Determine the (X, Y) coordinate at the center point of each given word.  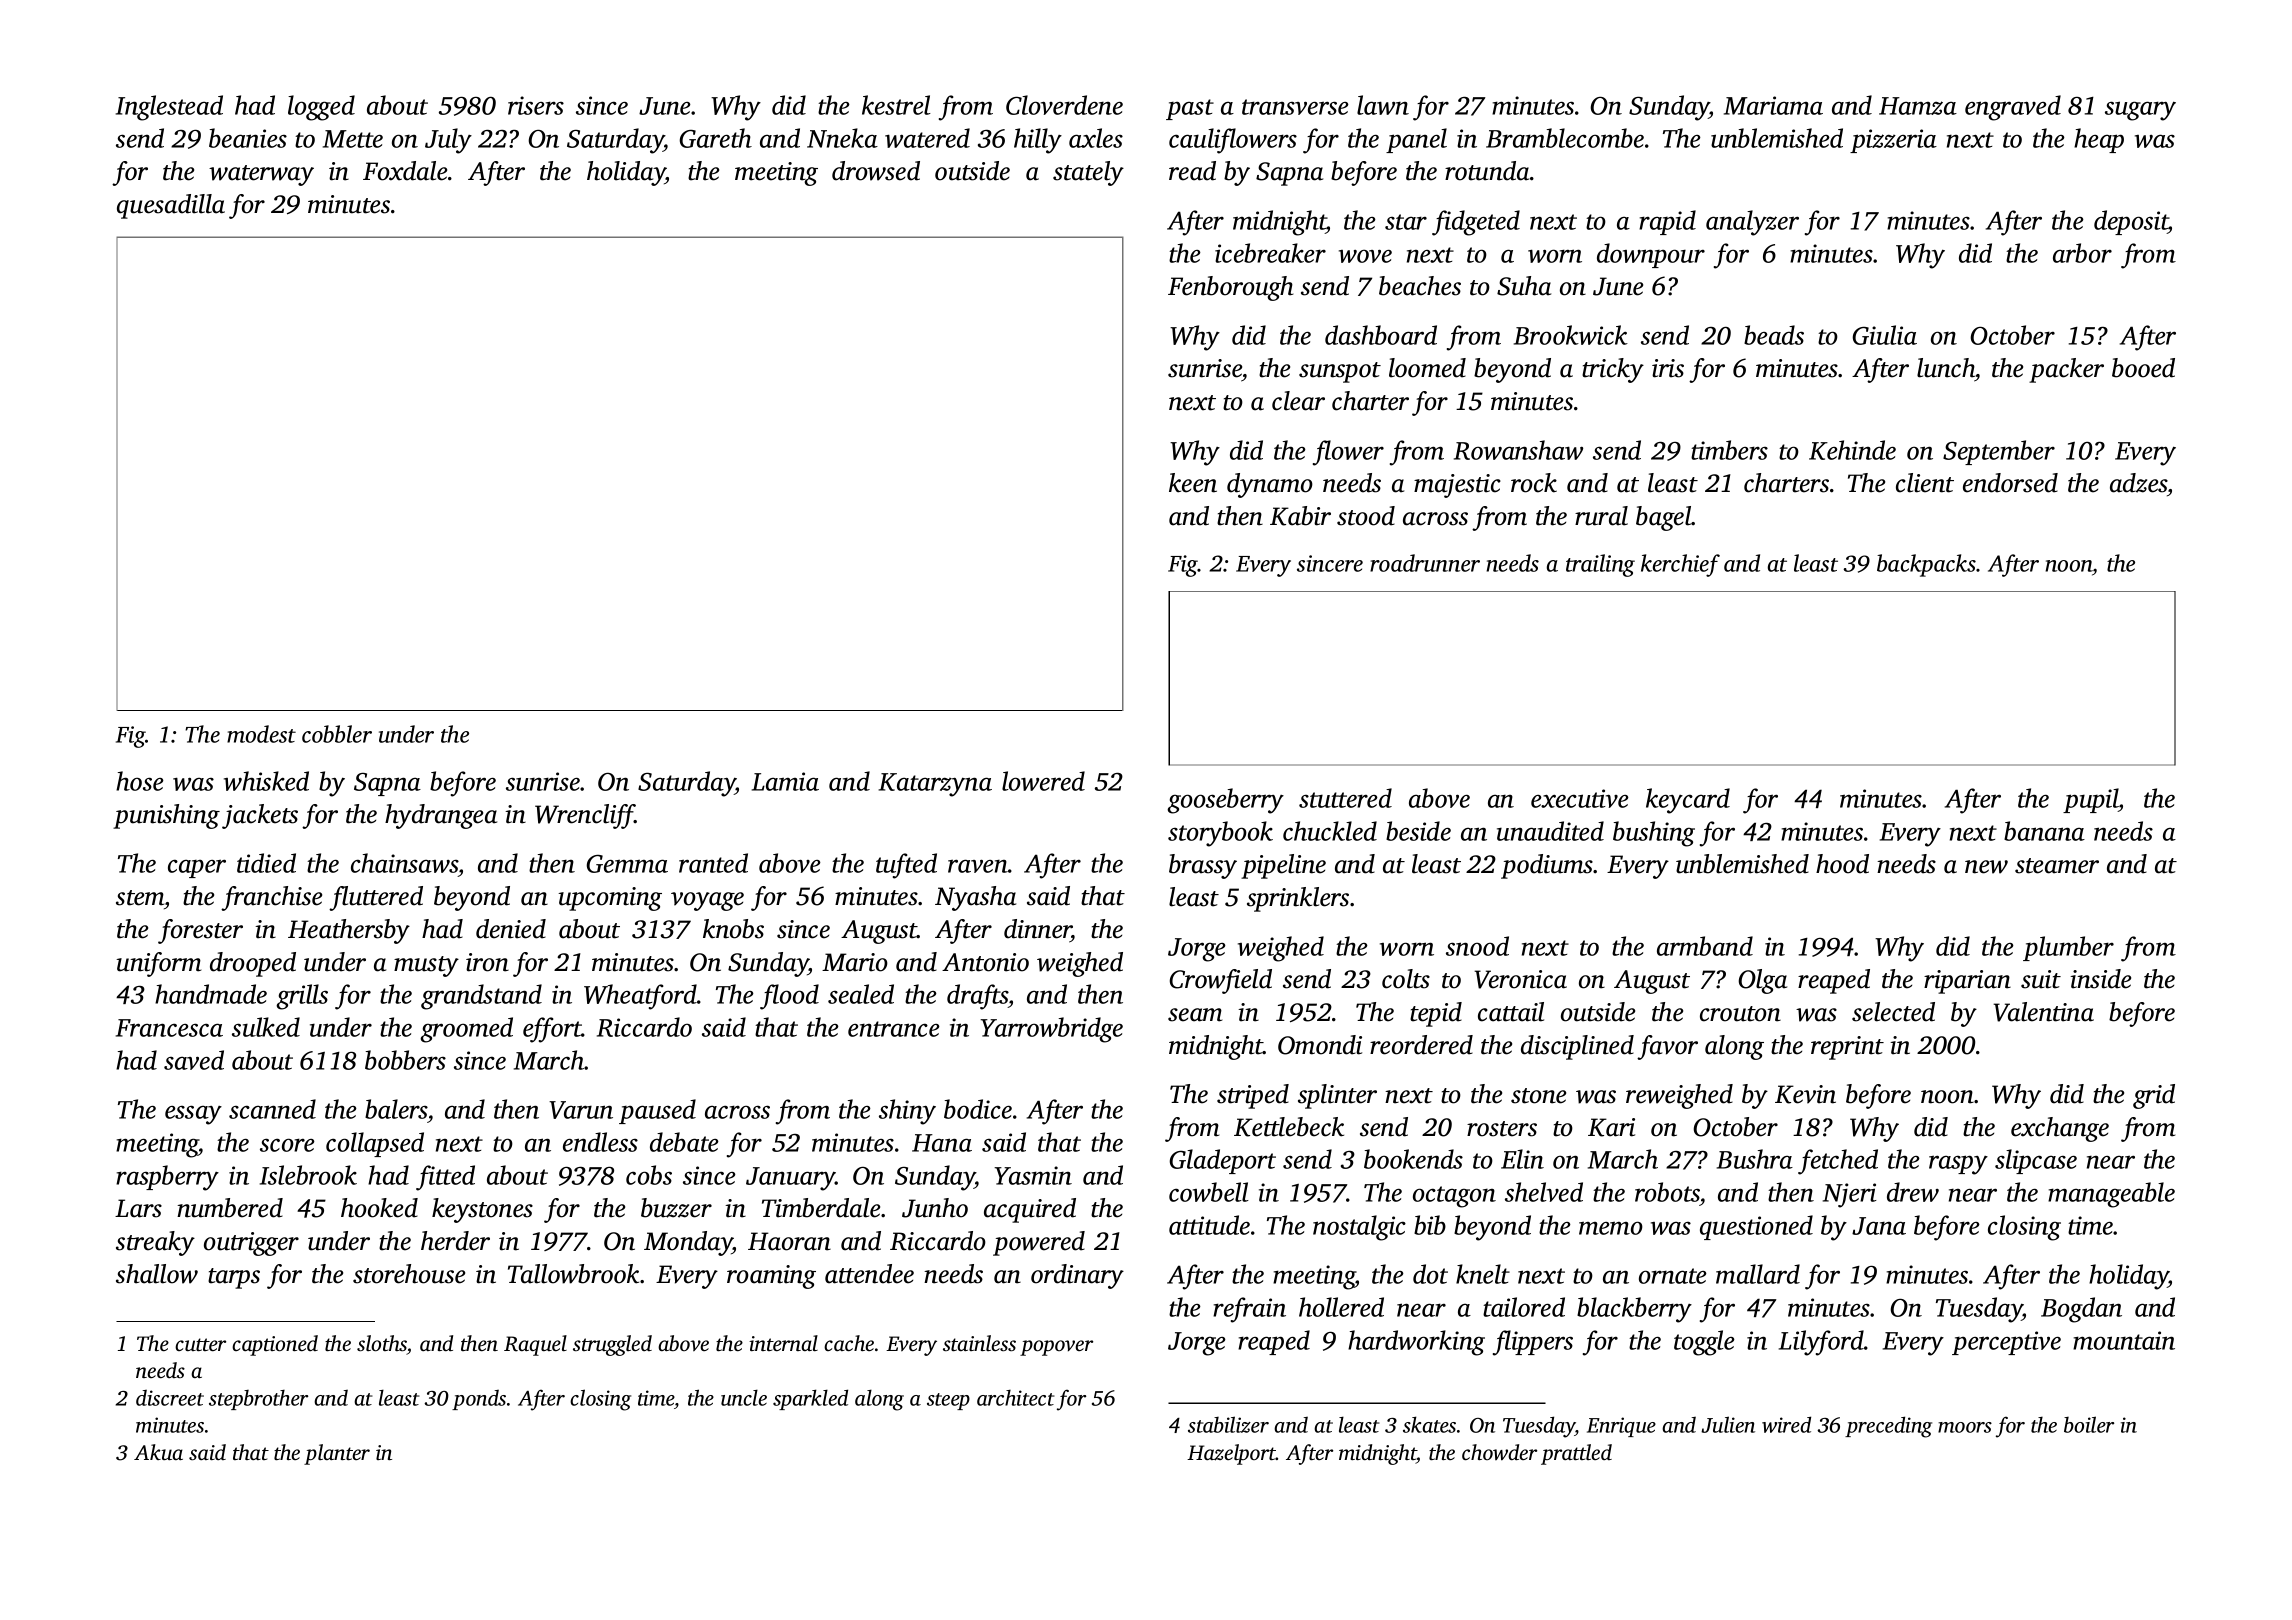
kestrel (896, 105)
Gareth (715, 138)
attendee (869, 1274)
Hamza (1918, 106)
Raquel (535, 1345)
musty (426, 966)
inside (2100, 979)
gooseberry (1225, 801)
